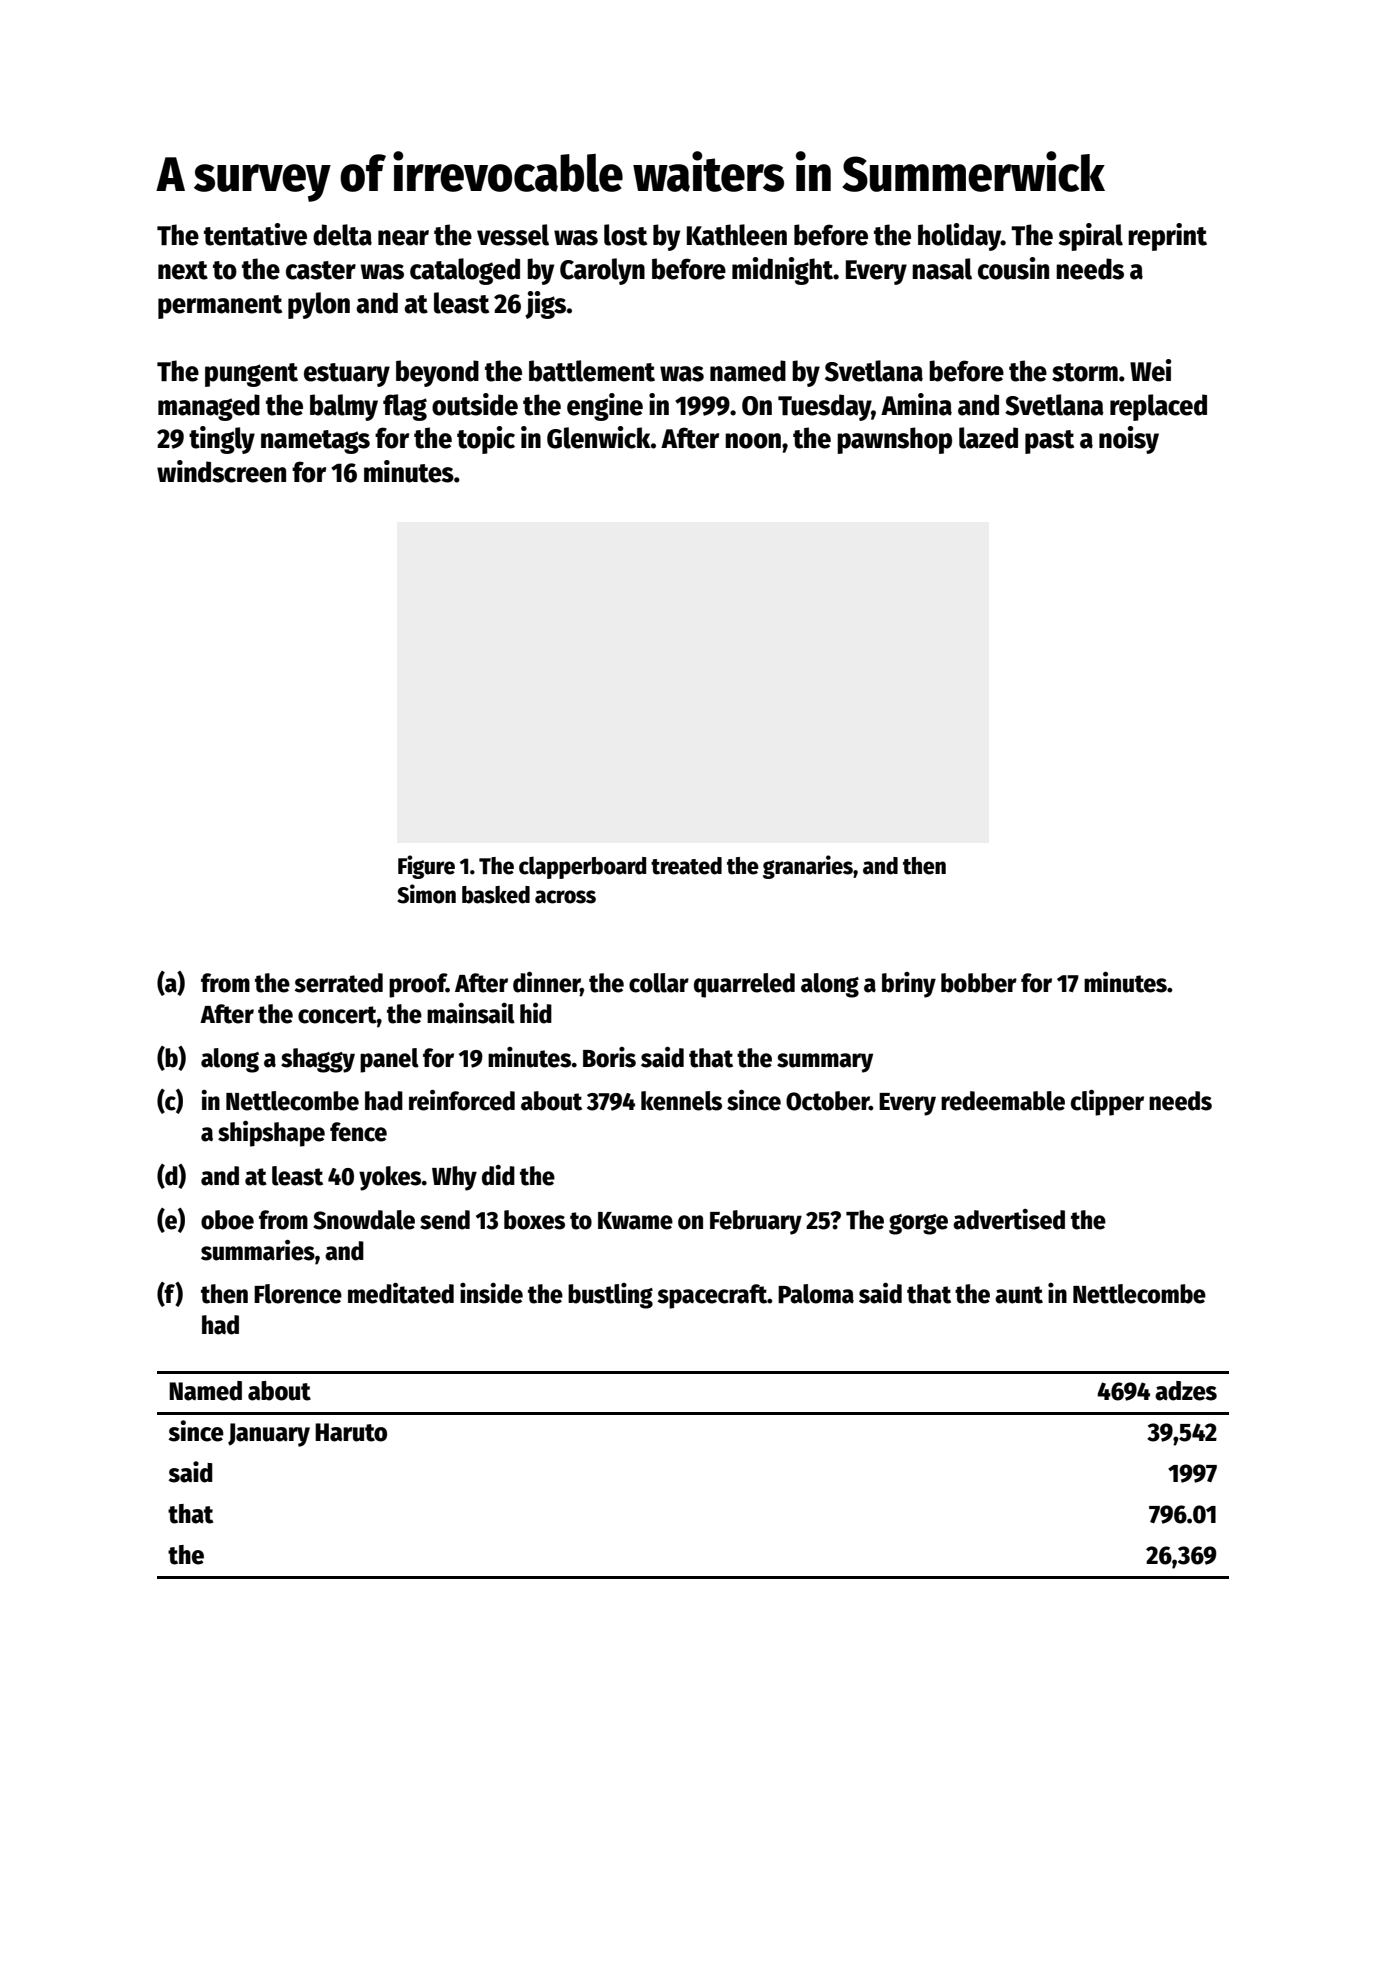 This screenshot has height=1969, width=1386. What do you see at coordinates (1186, 1391) in the screenshot?
I see `adzes` at bounding box center [1186, 1391].
